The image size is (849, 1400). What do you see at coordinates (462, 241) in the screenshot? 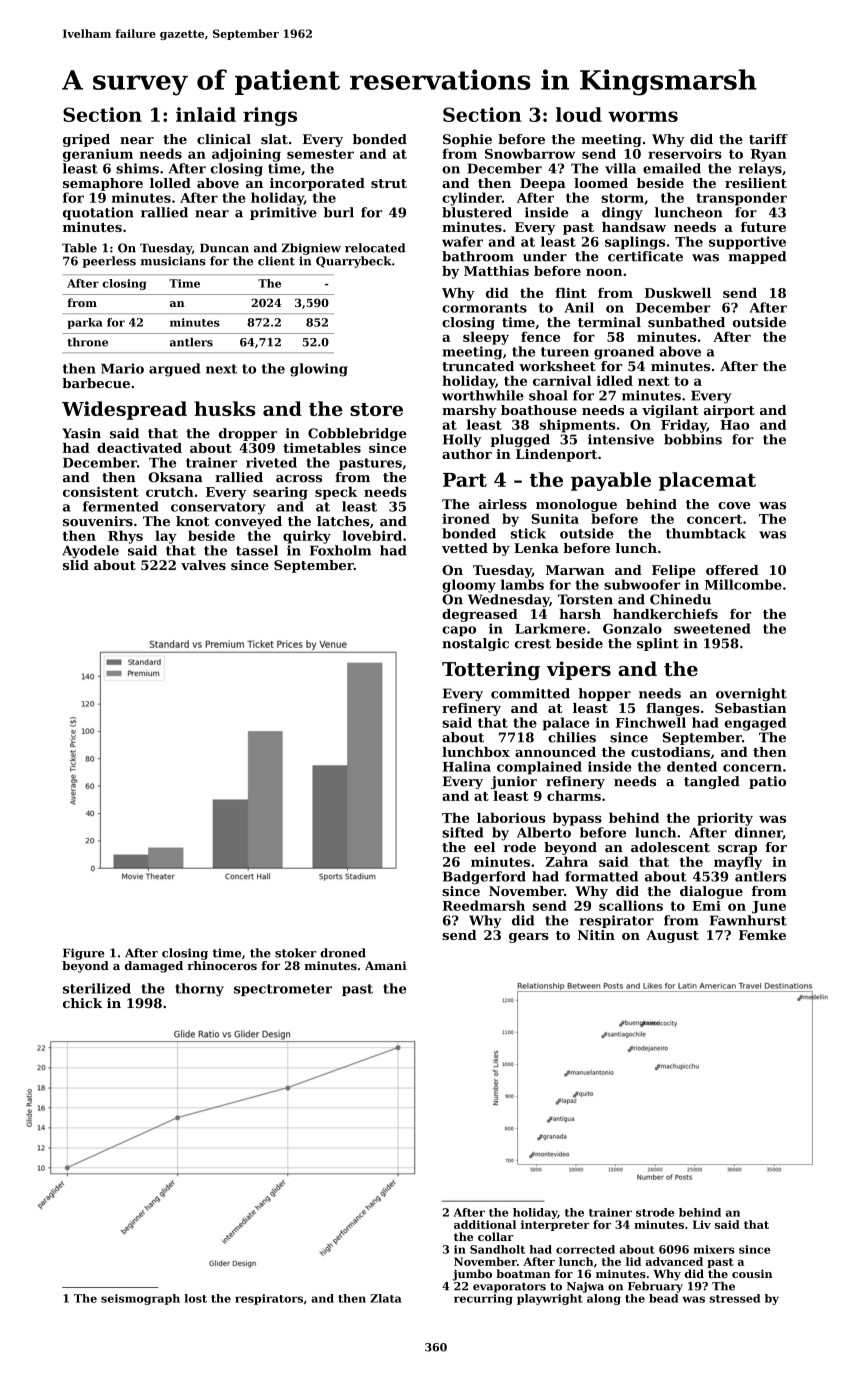
I see `wafer` at bounding box center [462, 241].
